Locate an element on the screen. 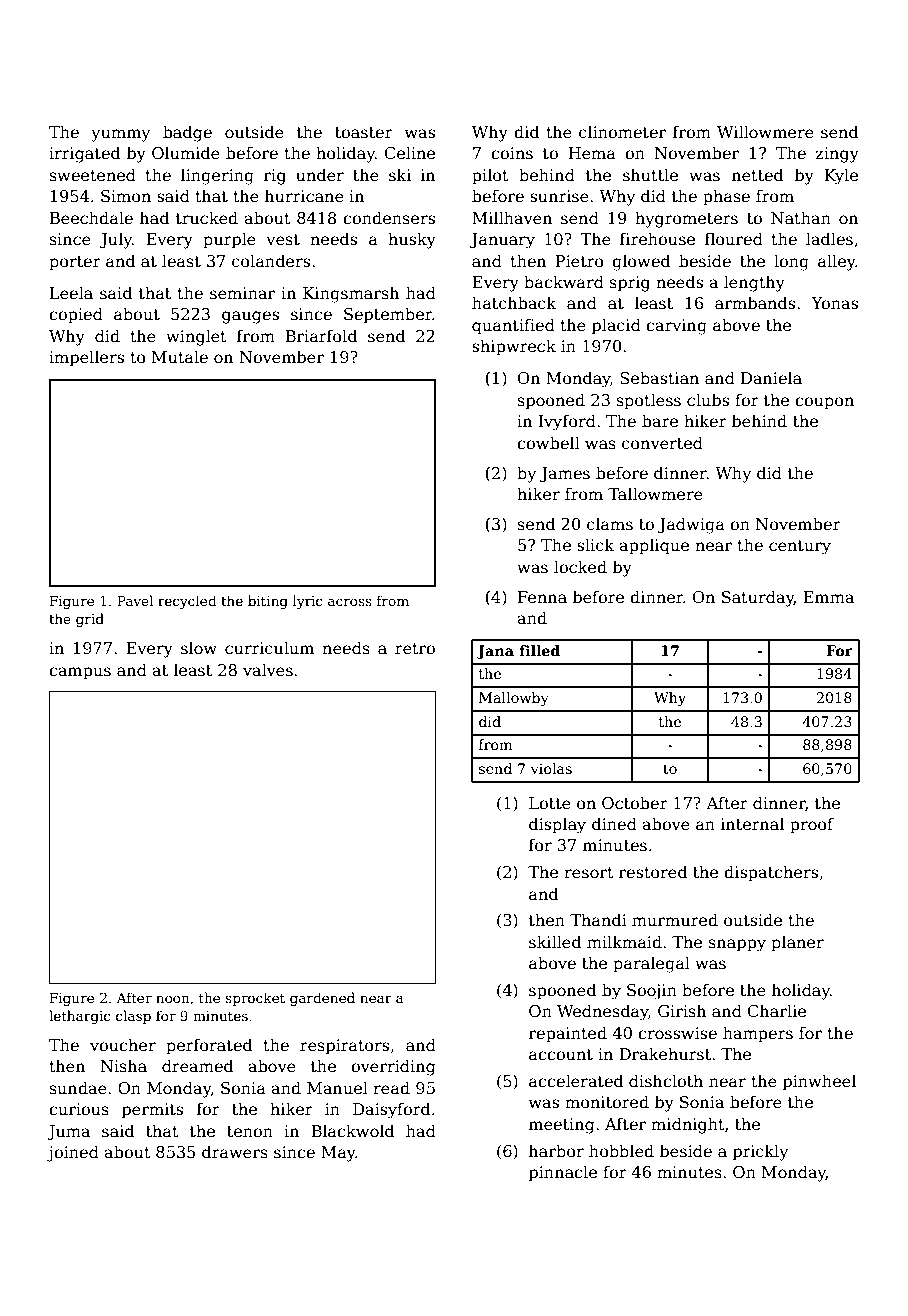 Image resolution: width=908 pixels, height=1316 pixels. phase is located at coordinates (726, 197).
